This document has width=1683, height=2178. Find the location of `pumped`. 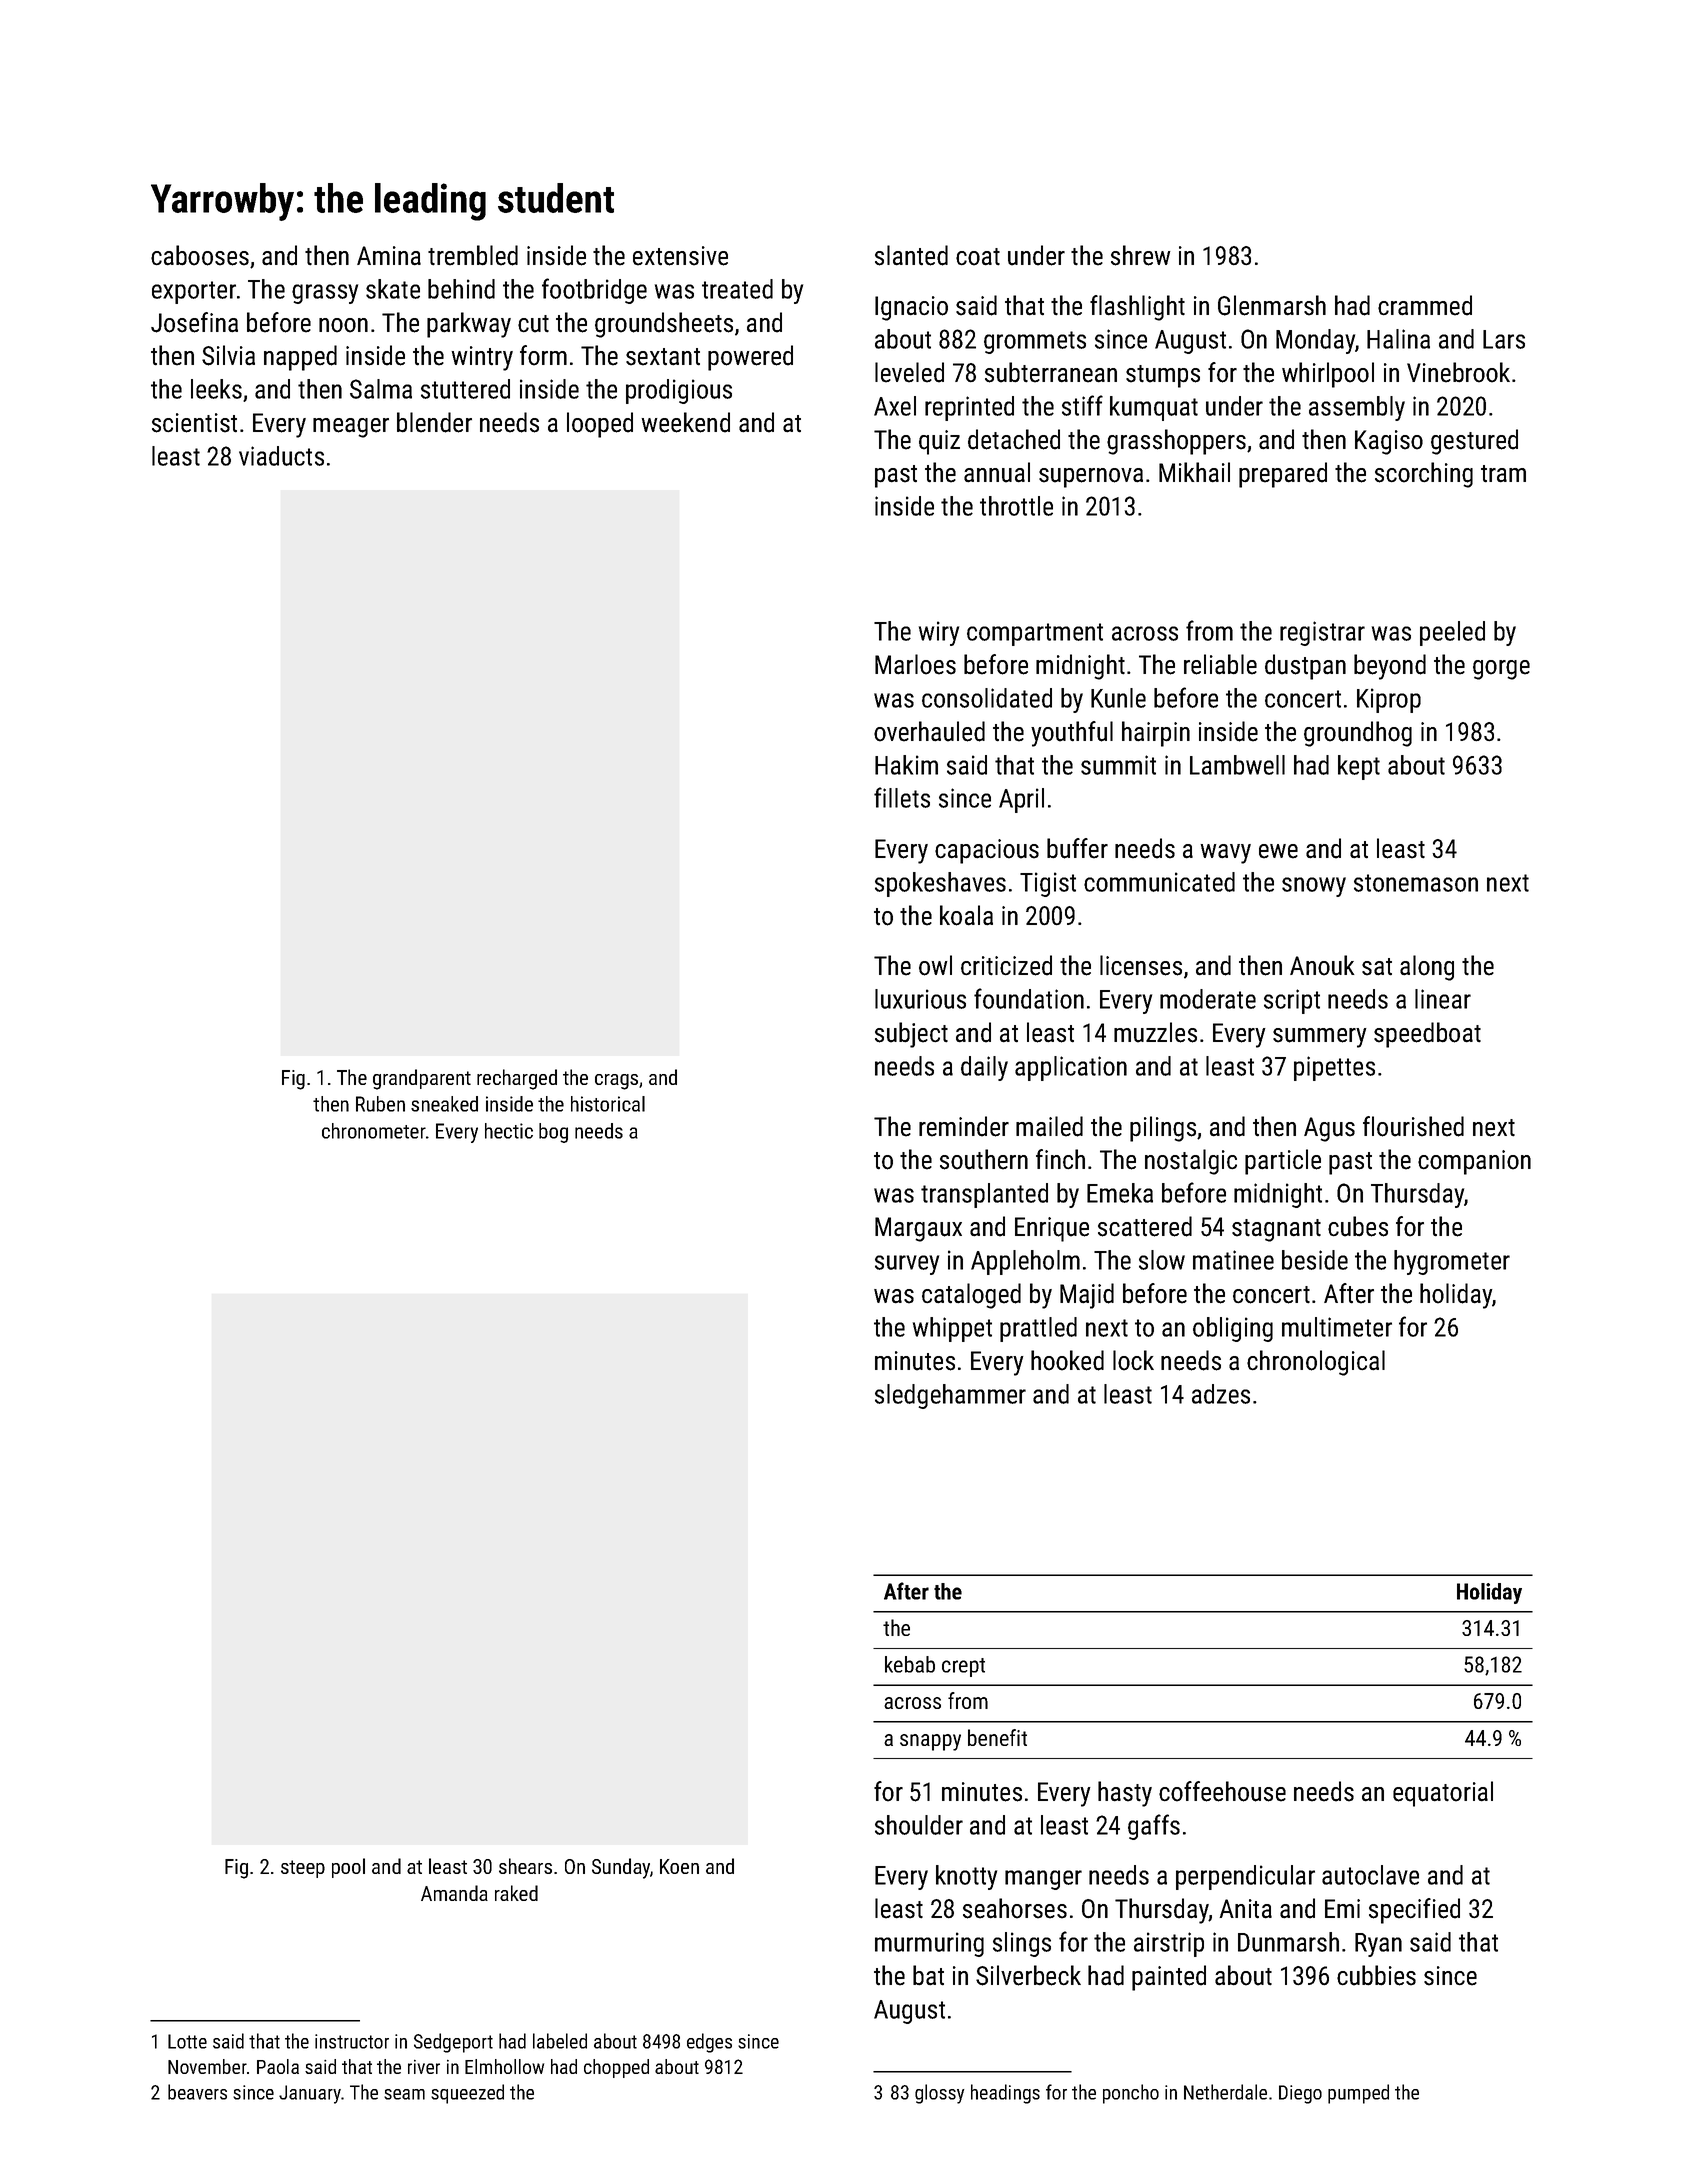

pumped is located at coordinates (1358, 2094).
